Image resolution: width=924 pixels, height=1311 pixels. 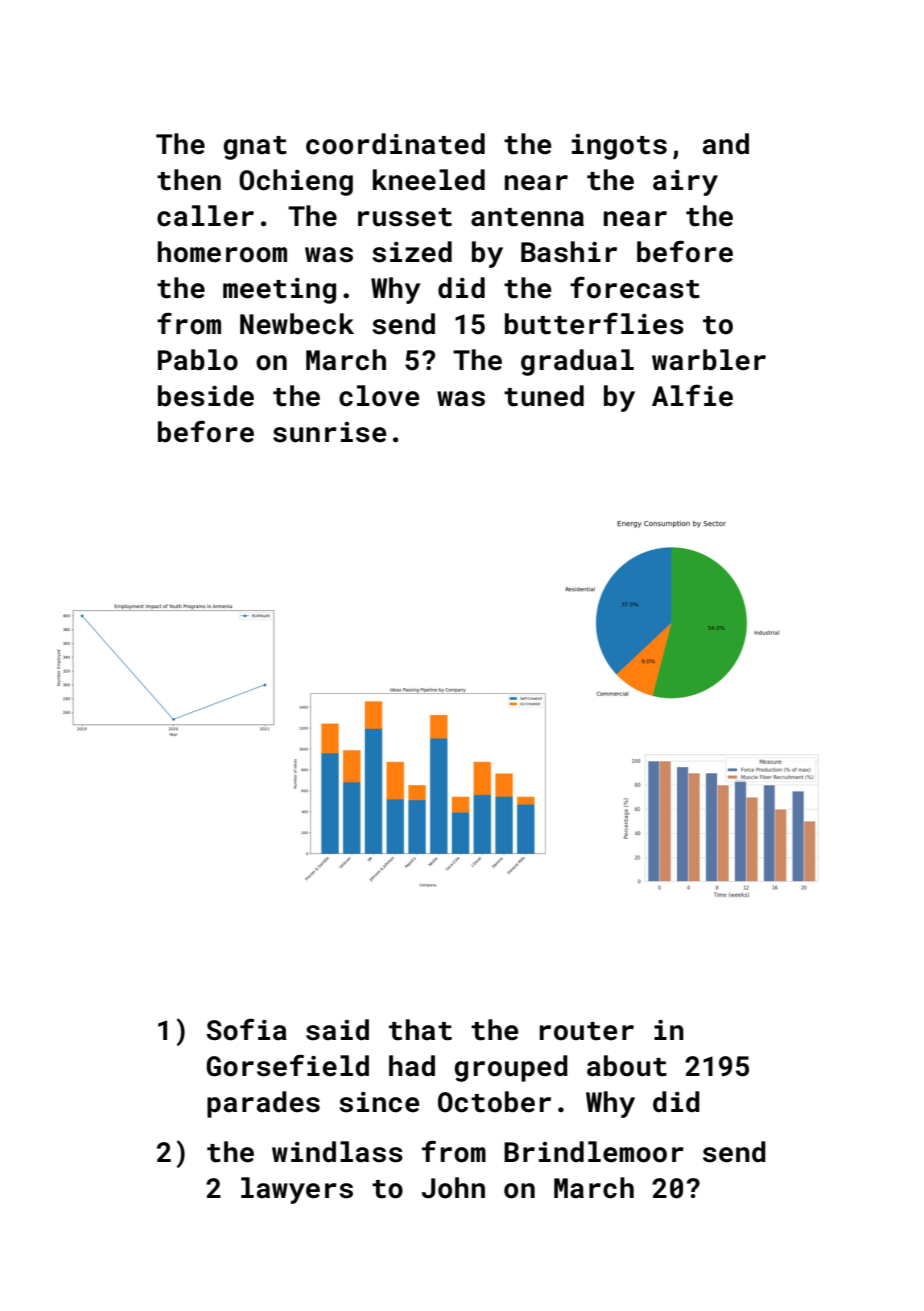 What do you see at coordinates (685, 183) in the image?
I see `airy` at bounding box center [685, 183].
